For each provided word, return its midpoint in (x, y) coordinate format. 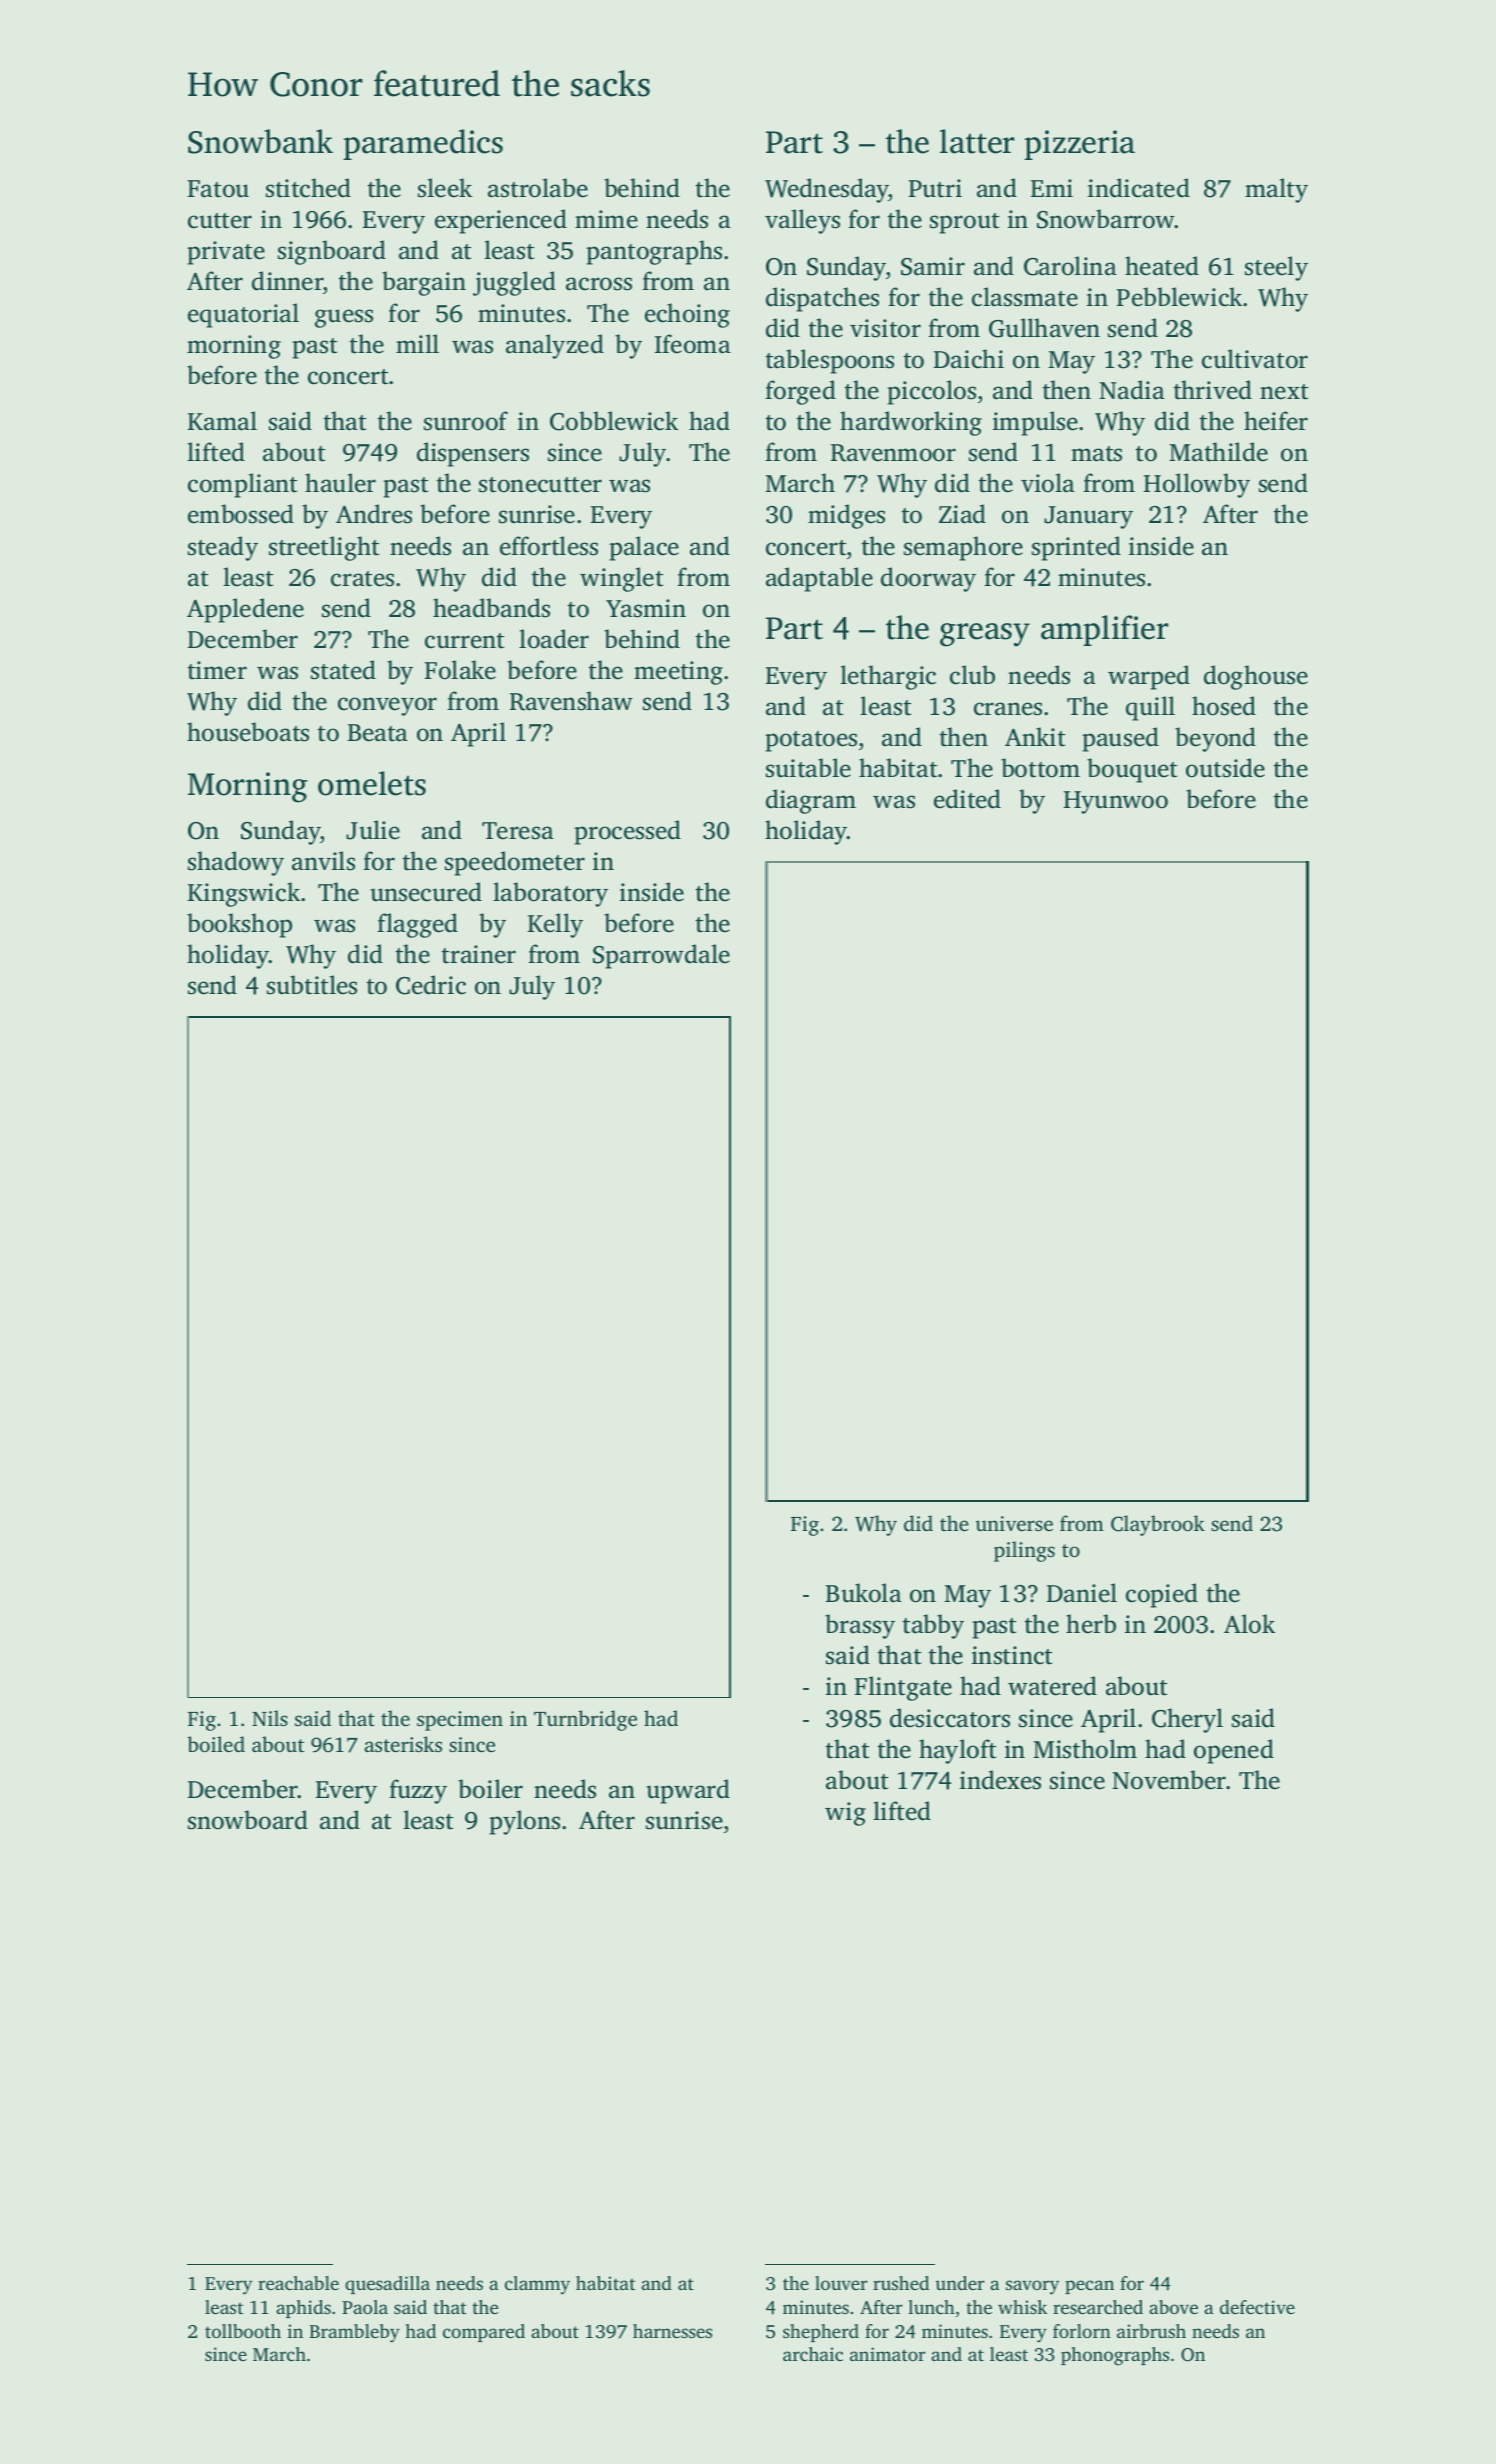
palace (644, 548)
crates (362, 579)
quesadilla (387, 2285)
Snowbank (260, 141)
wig (845, 1814)
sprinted (1076, 548)
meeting (678, 673)
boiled (216, 1744)
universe (1014, 1523)
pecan (1089, 2287)
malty (1276, 190)
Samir (933, 266)
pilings (1024, 1551)
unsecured (426, 892)
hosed (1224, 706)
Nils (270, 1718)
